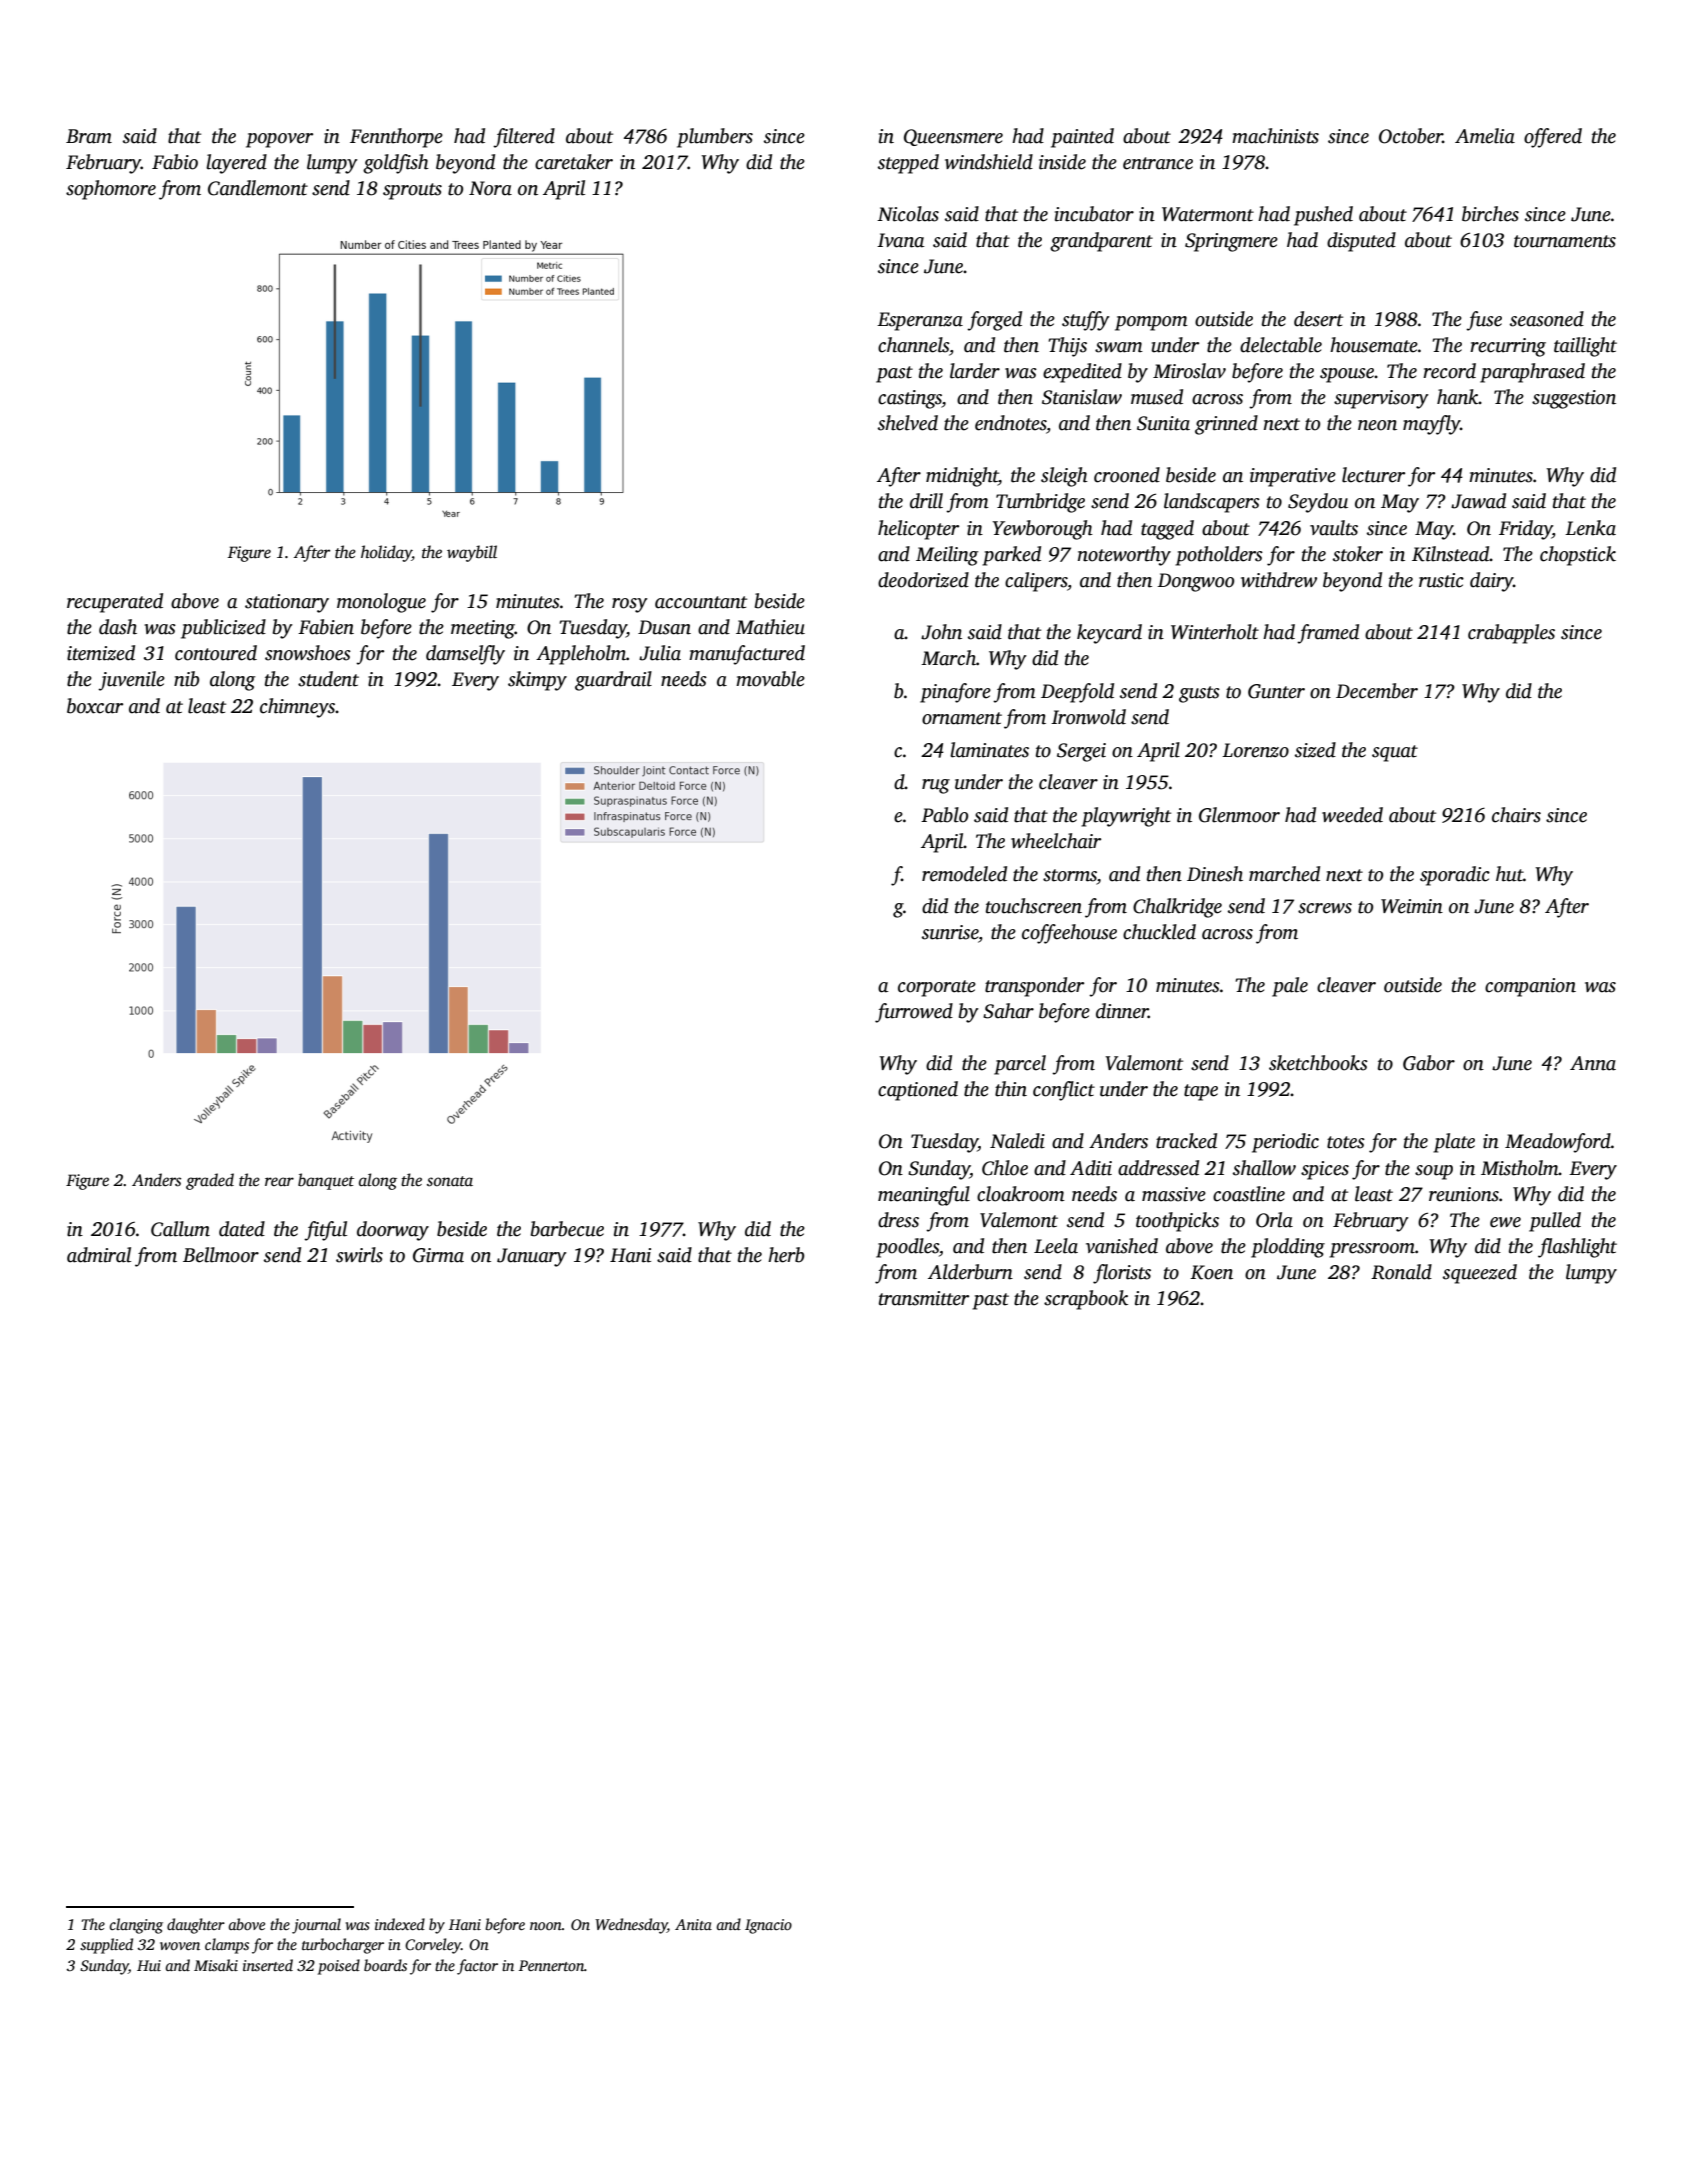 The height and width of the screenshot is (2178, 1683). I want to click on Ignacio, so click(768, 1926).
